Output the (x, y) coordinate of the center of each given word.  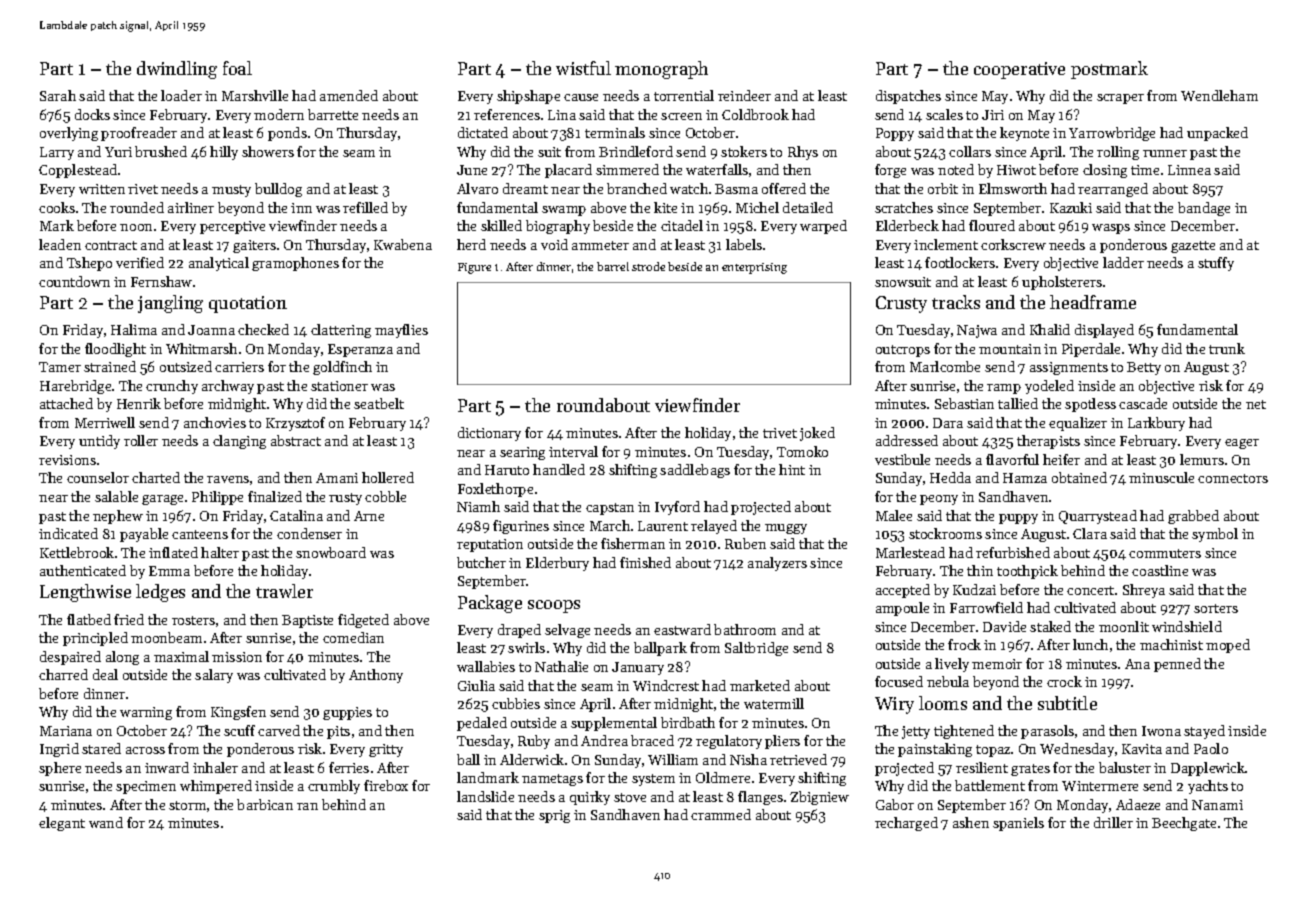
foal (237, 68)
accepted (903, 591)
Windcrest (666, 685)
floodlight (115, 350)
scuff (239, 730)
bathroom (745, 629)
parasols (1047, 732)
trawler (284, 591)
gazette (1193, 247)
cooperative (1019, 70)
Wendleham (1219, 95)
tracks (956, 302)
